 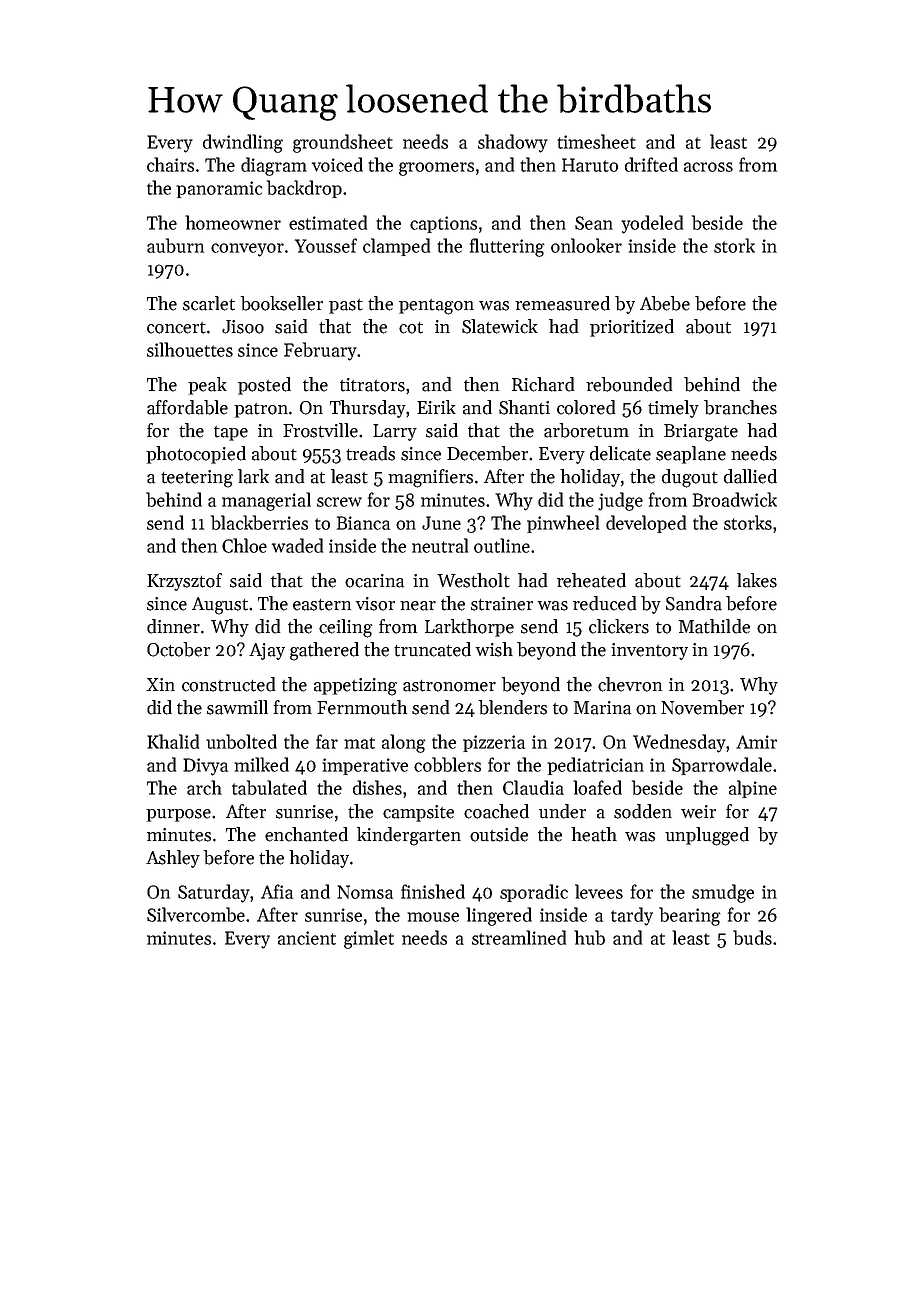 I want to click on pizzeria, so click(x=494, y=743).
